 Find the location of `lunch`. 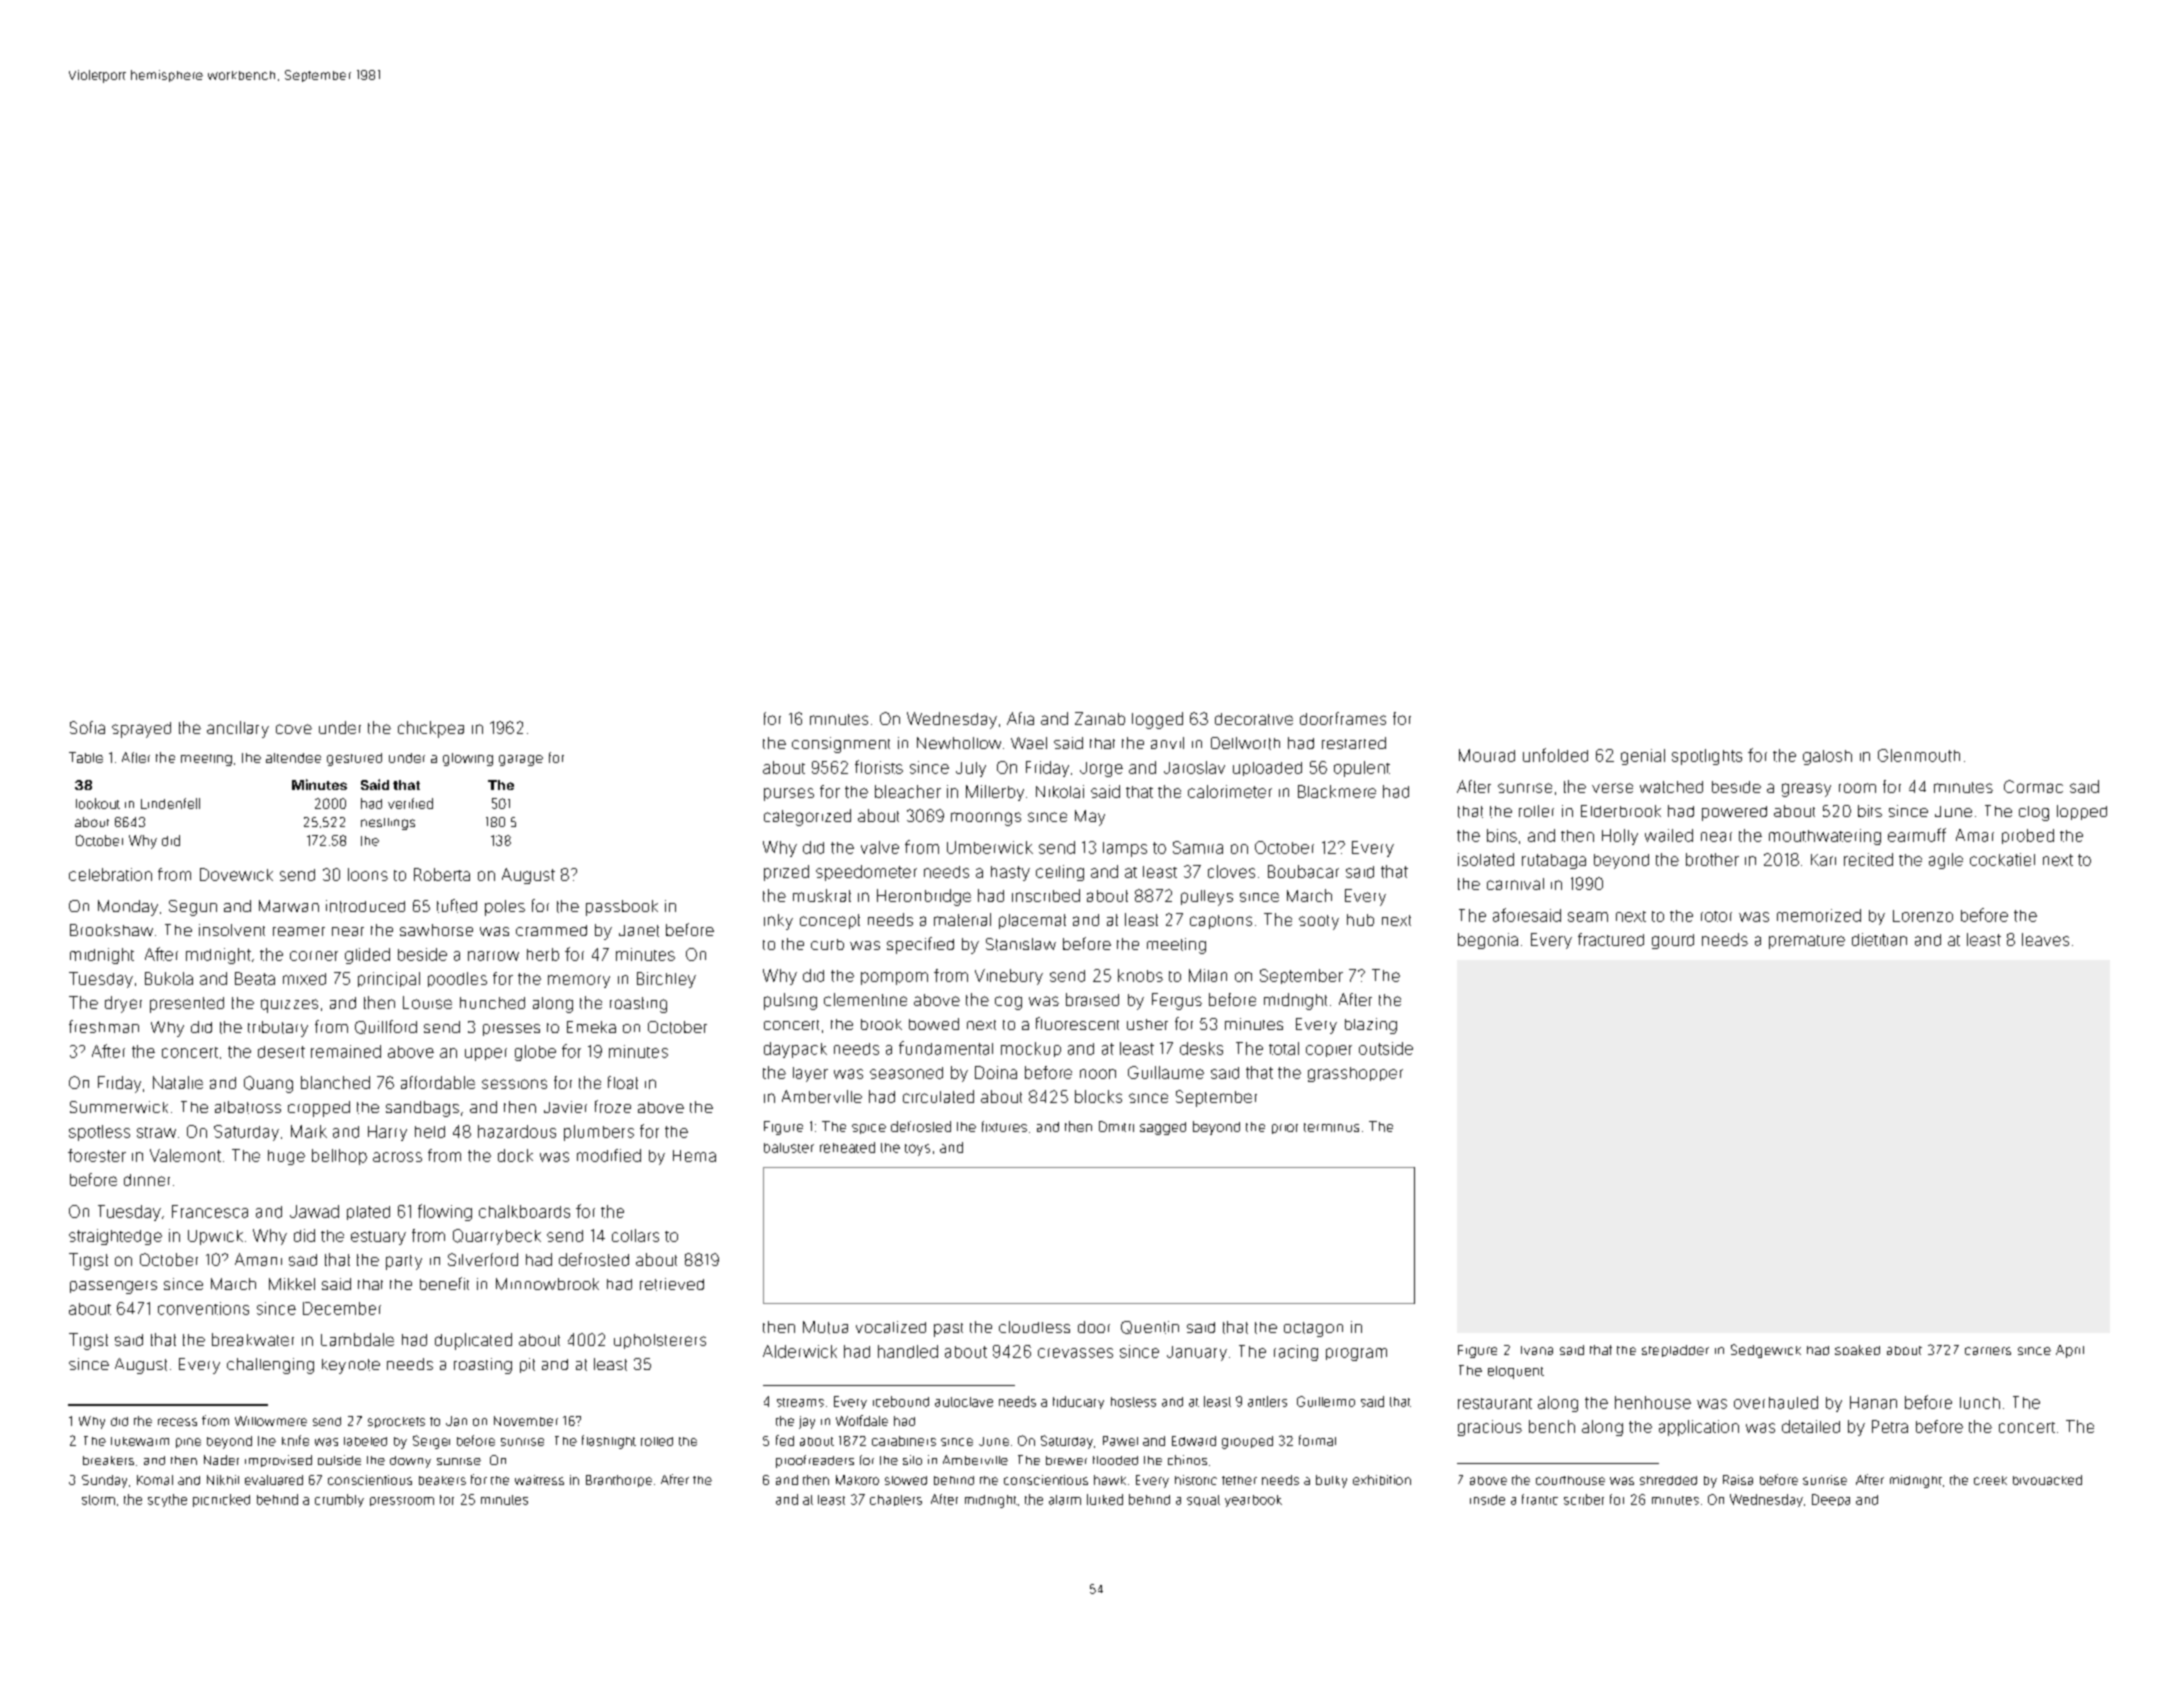

lunch is located at coordinates (1980, 1403).
